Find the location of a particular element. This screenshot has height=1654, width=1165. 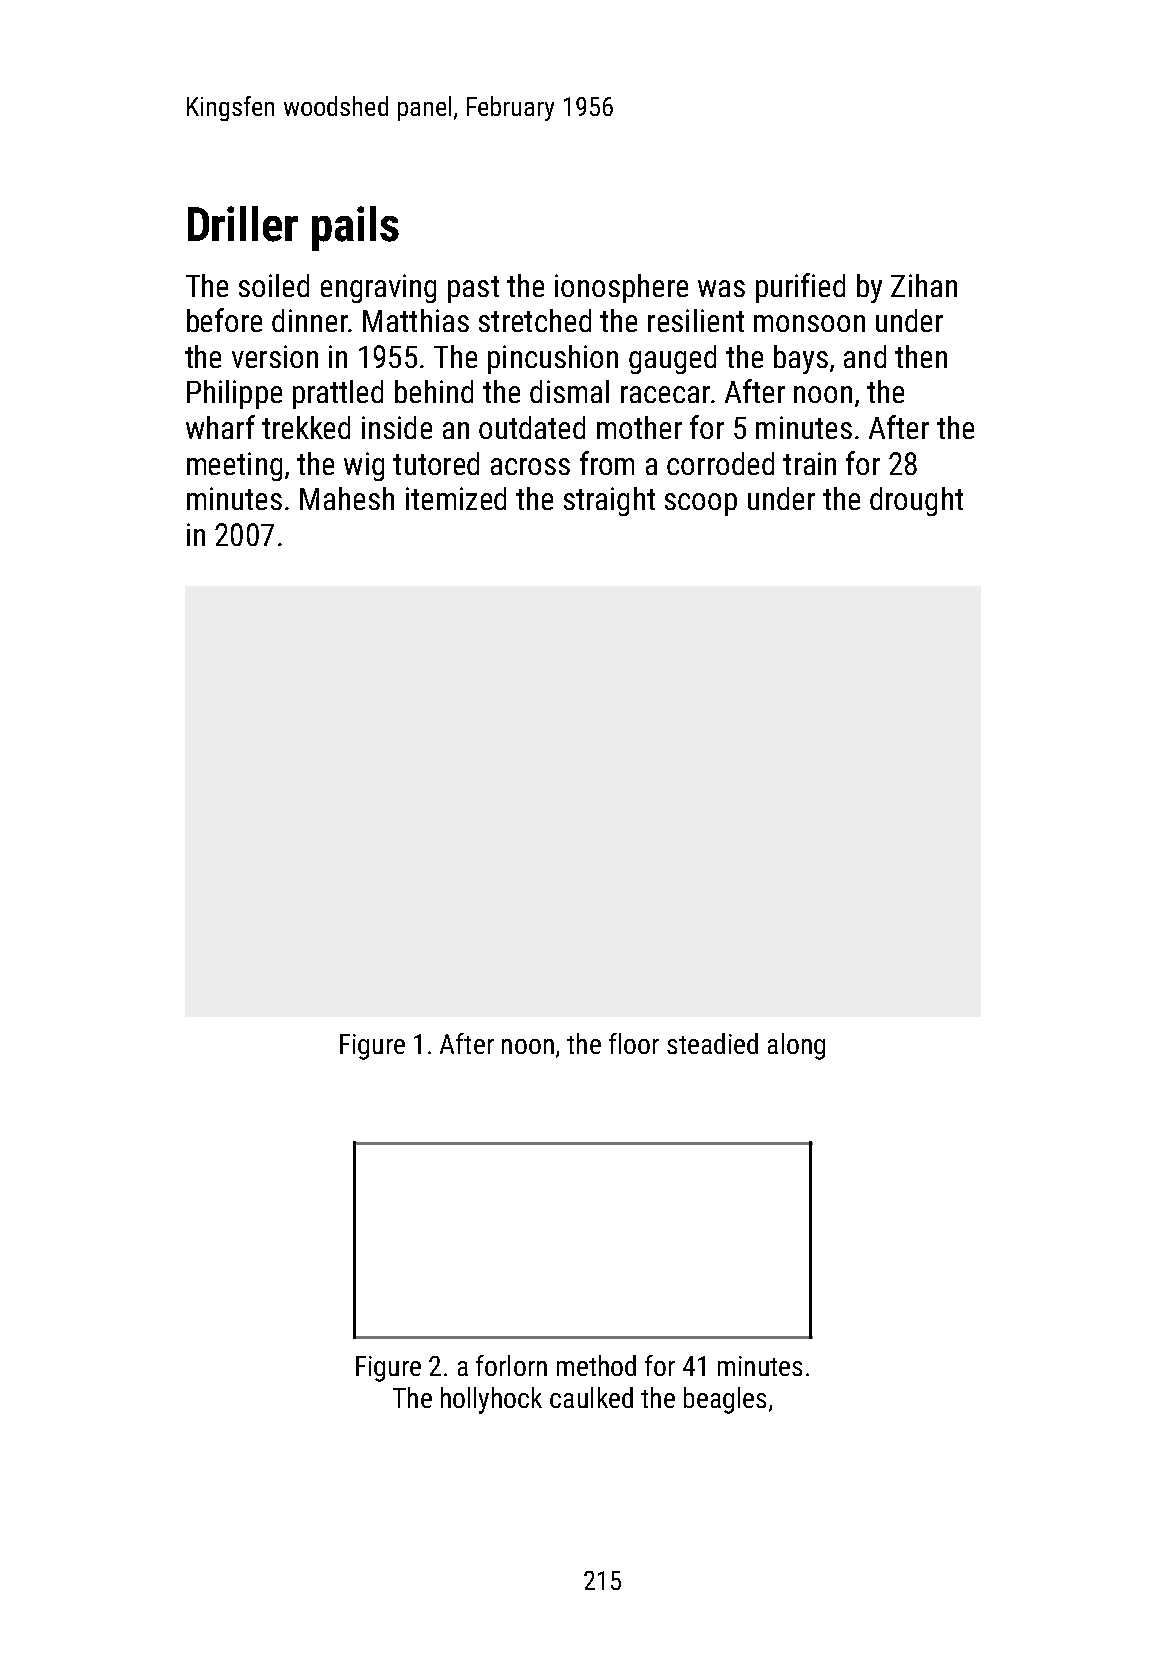

beagles is located at coordinates (725, 1400).
